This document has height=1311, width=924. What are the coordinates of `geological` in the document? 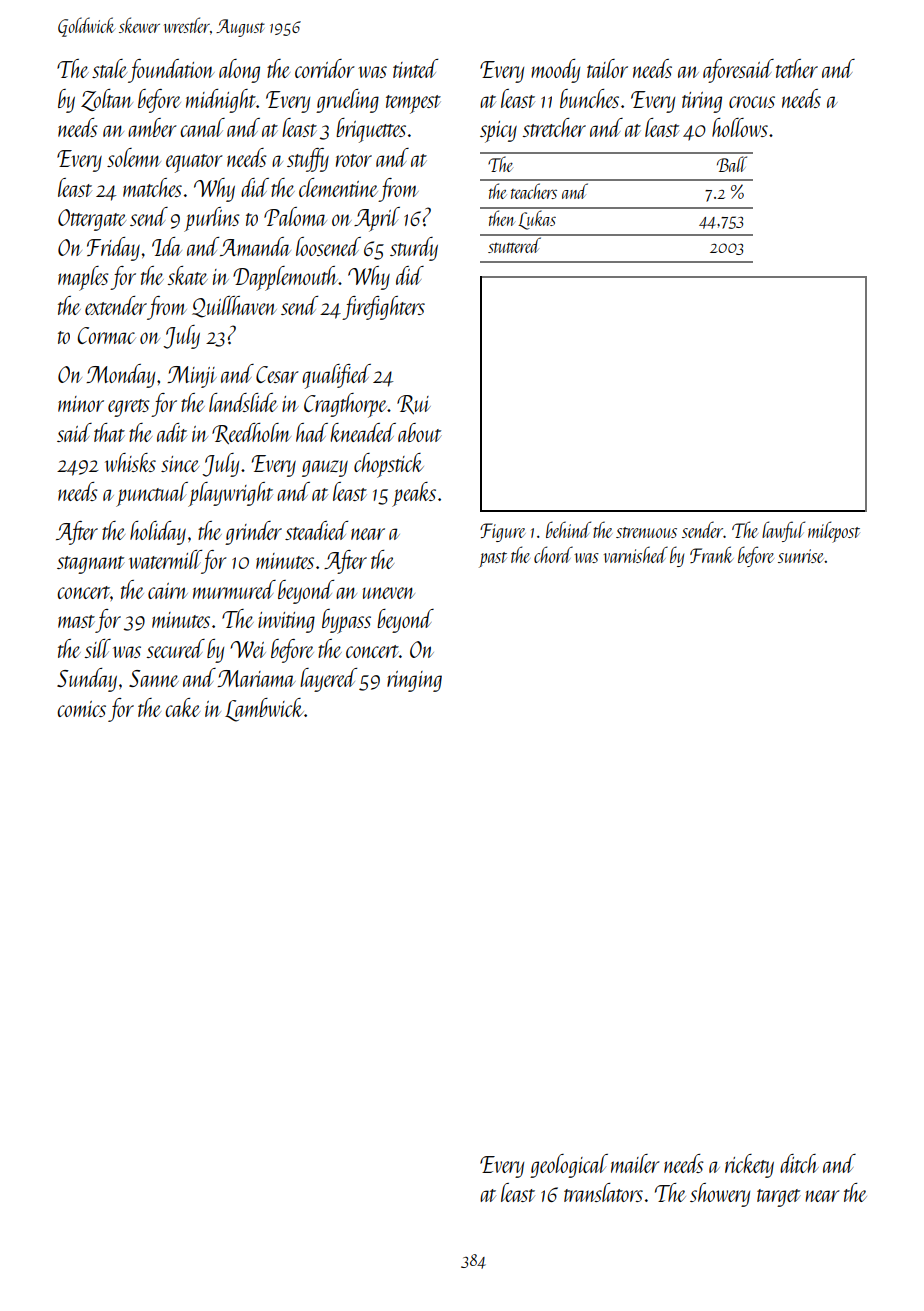 It's located at (569, 1166).
